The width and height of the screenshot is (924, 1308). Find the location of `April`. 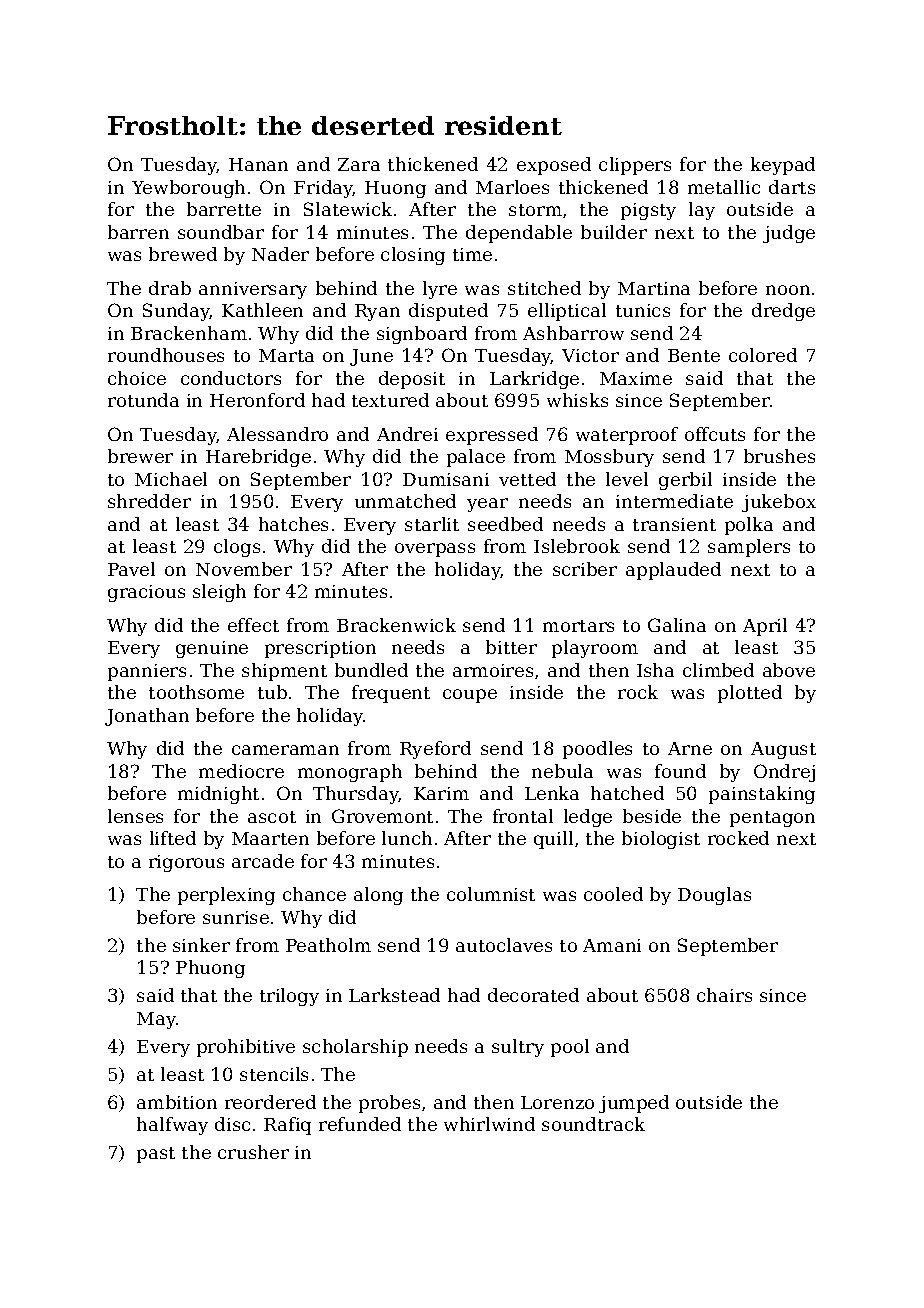

April is located at coordinates (765, 627).
